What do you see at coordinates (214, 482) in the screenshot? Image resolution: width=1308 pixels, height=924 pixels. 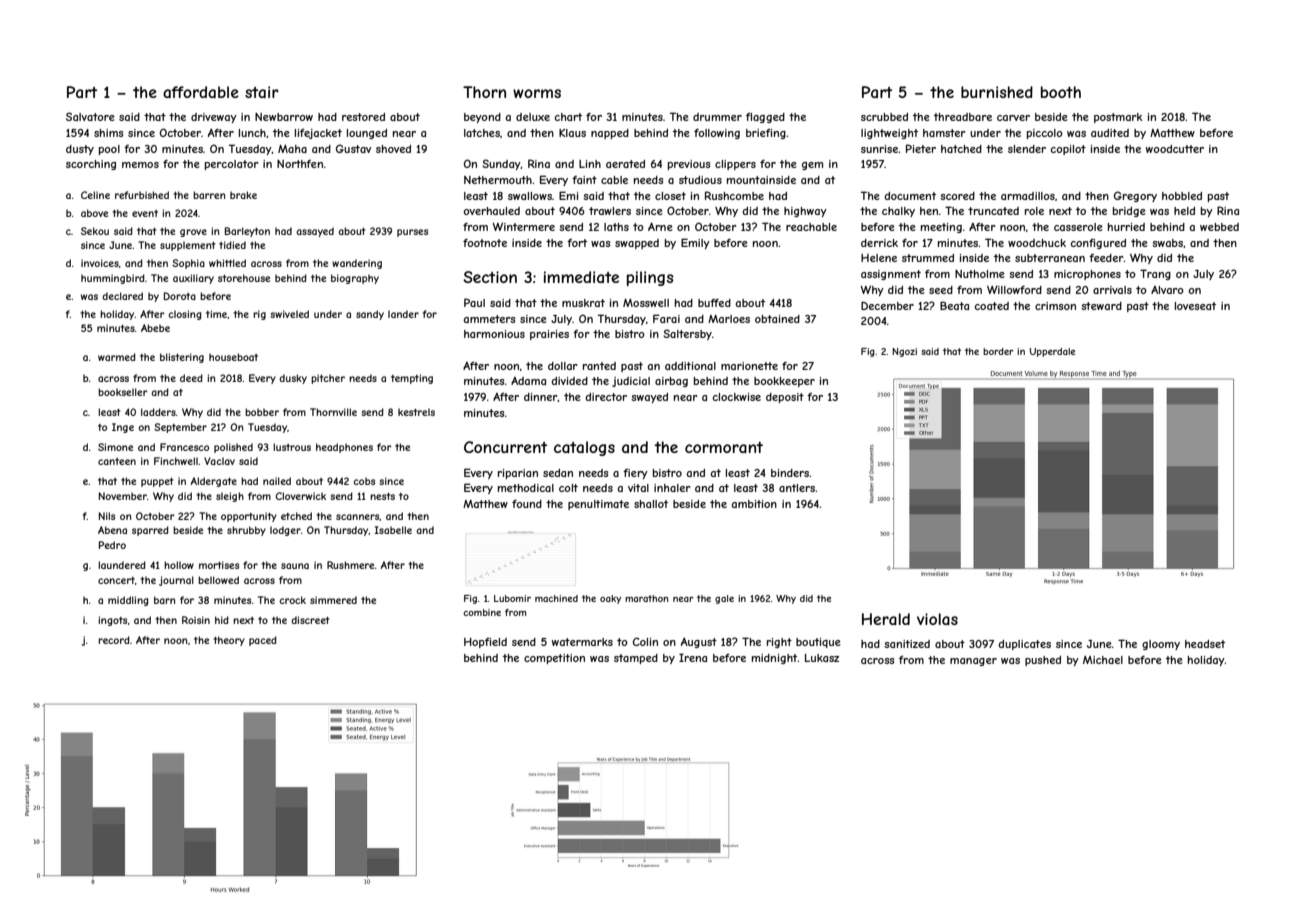 I see `Aldergate` at bounding box center [214, 482].
